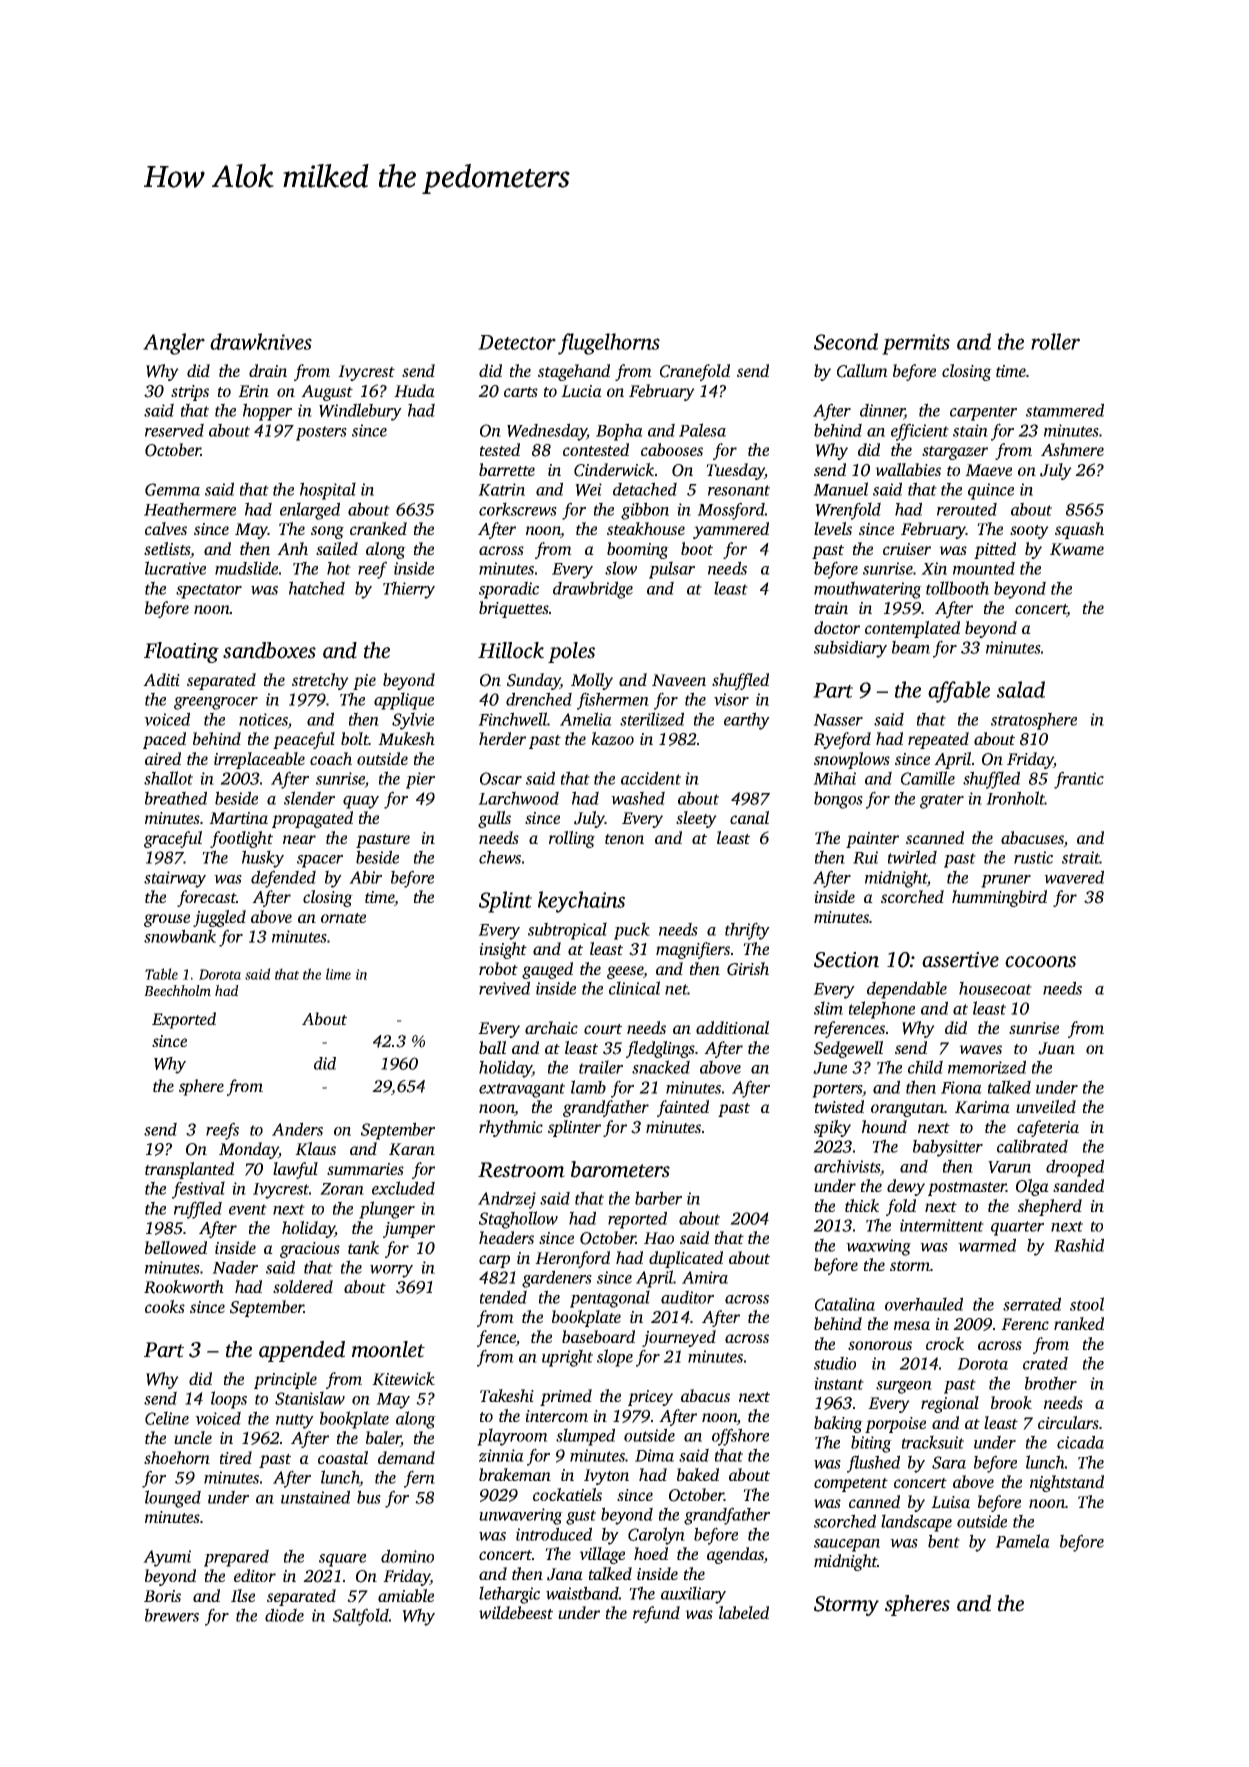  What do you see at coordinates (1079, 530) in the image?
I see `squash` at bounding box center [1079, 530].
